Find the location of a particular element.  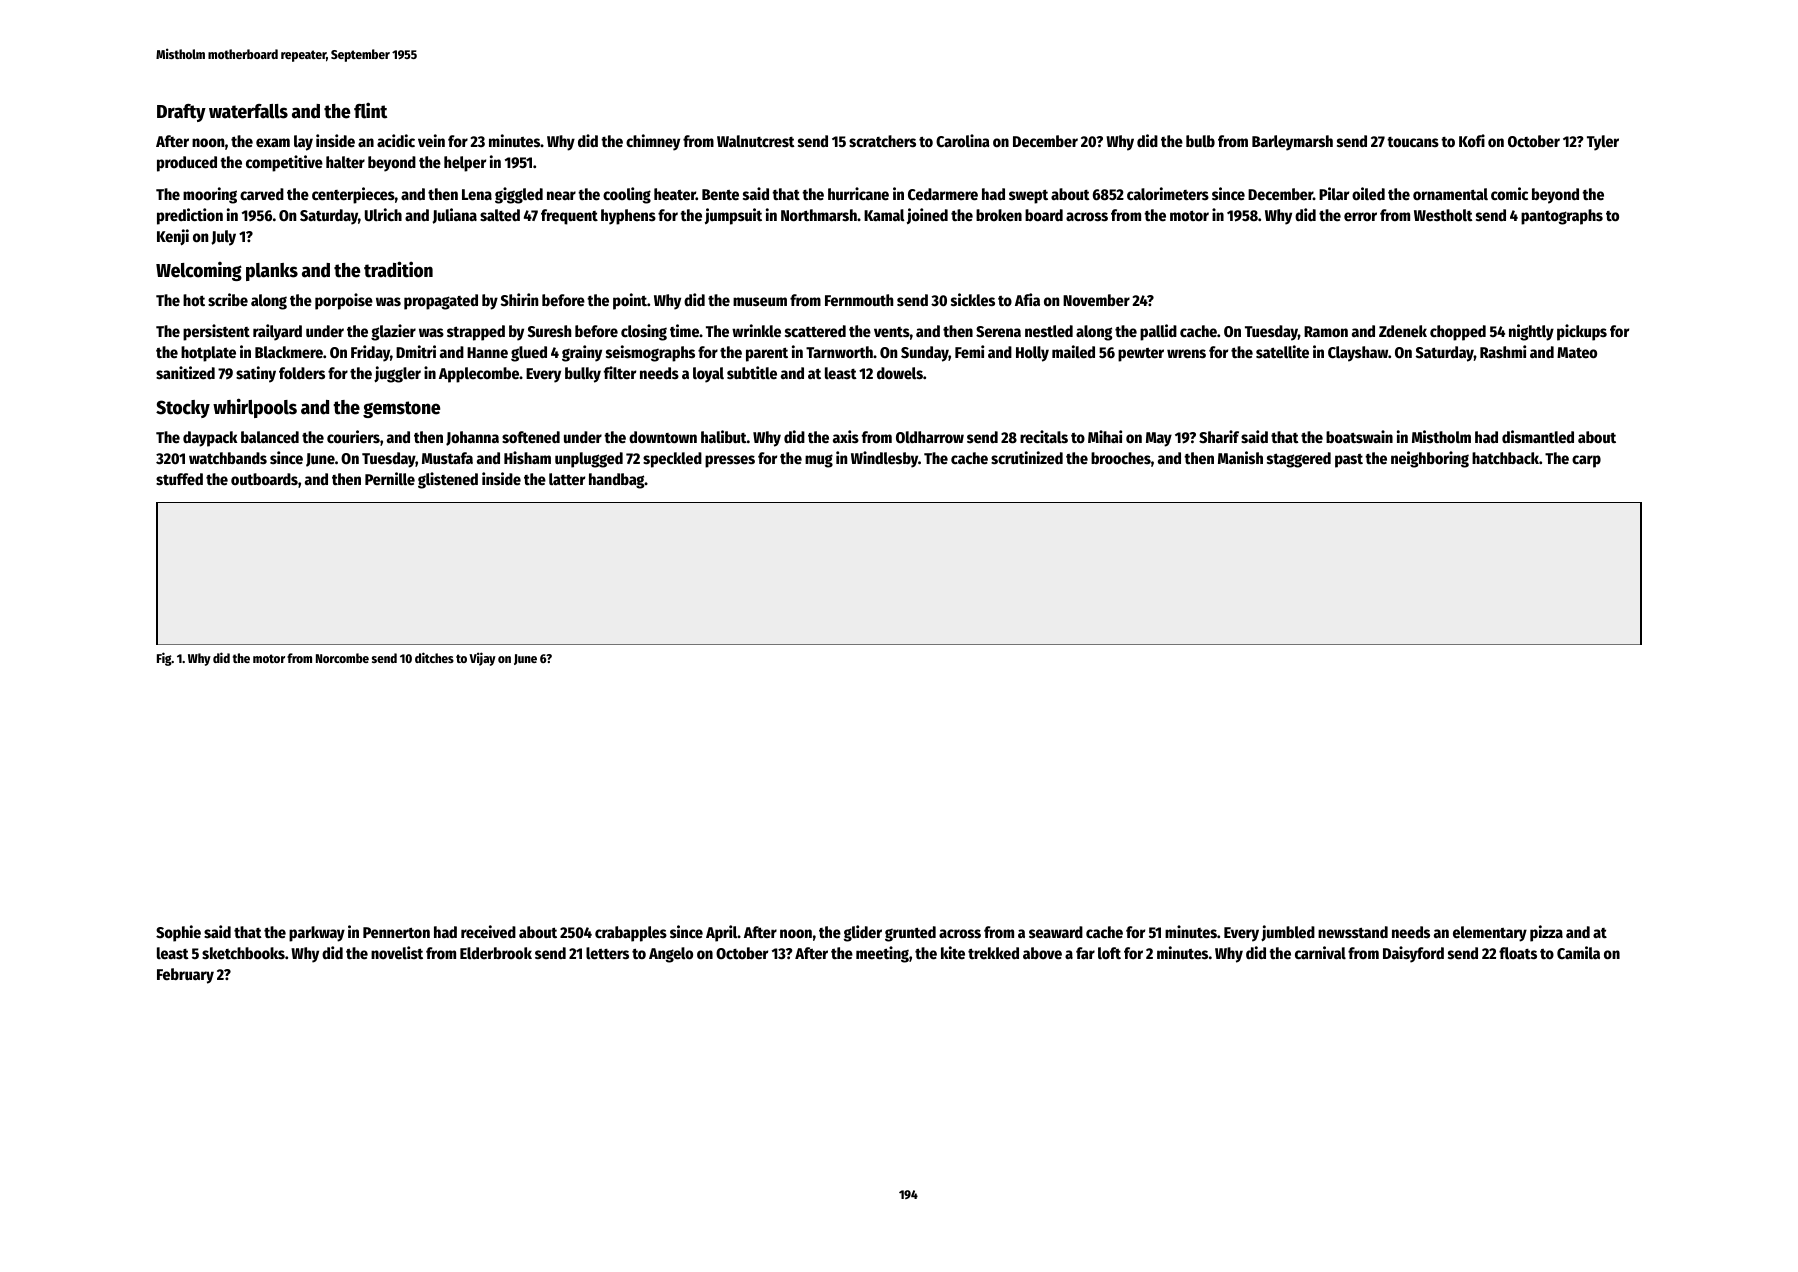

grunted is located at coordinates (910, 934).
